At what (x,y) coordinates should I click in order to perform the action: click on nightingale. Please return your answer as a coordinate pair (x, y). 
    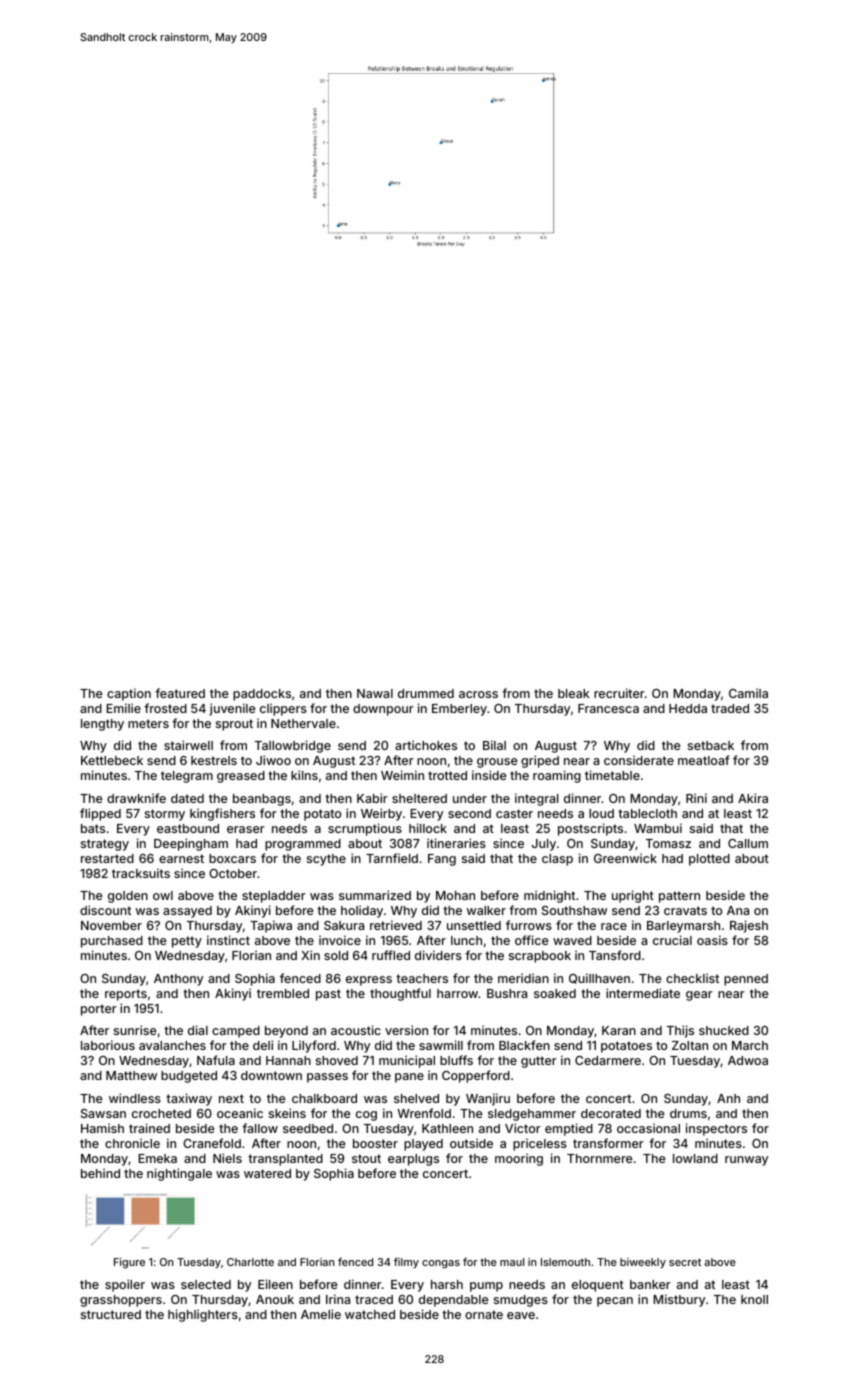
    Looking at the image, I should click on (179, 1174).
